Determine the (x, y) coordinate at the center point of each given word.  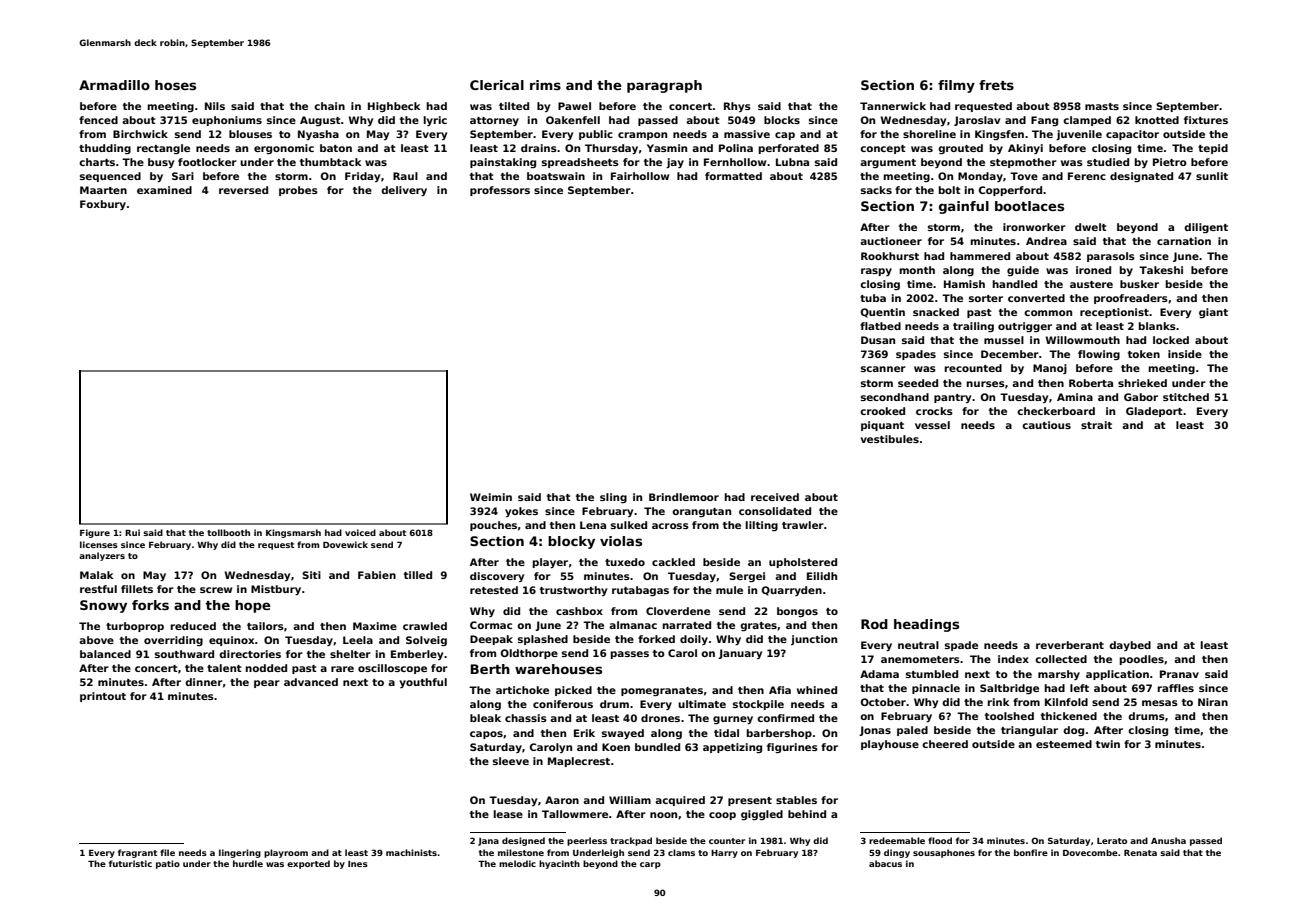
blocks (782, 120)
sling (613, 498)
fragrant (137, 853)
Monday (980, 177)
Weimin (491, 497)
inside (1185, 354)
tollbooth (228, 532)
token (1144, 354)
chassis (526, 718)
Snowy (103, 606)
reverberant (1070, 645)
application (1117, 675)
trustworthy (573, 591)
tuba (873, 298)
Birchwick (140, 134)
